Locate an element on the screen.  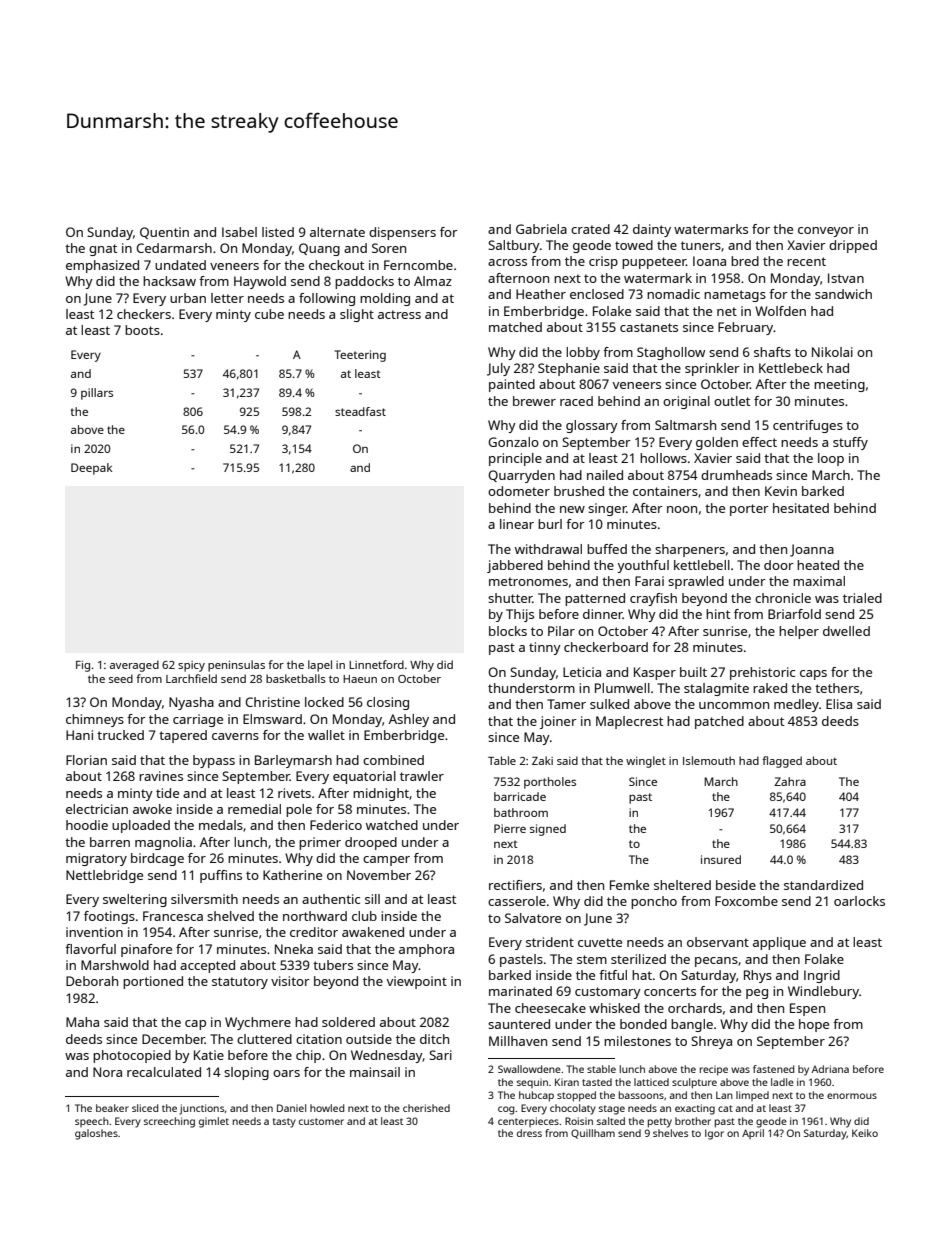
dispensers is located at coordinates (402, 233).
